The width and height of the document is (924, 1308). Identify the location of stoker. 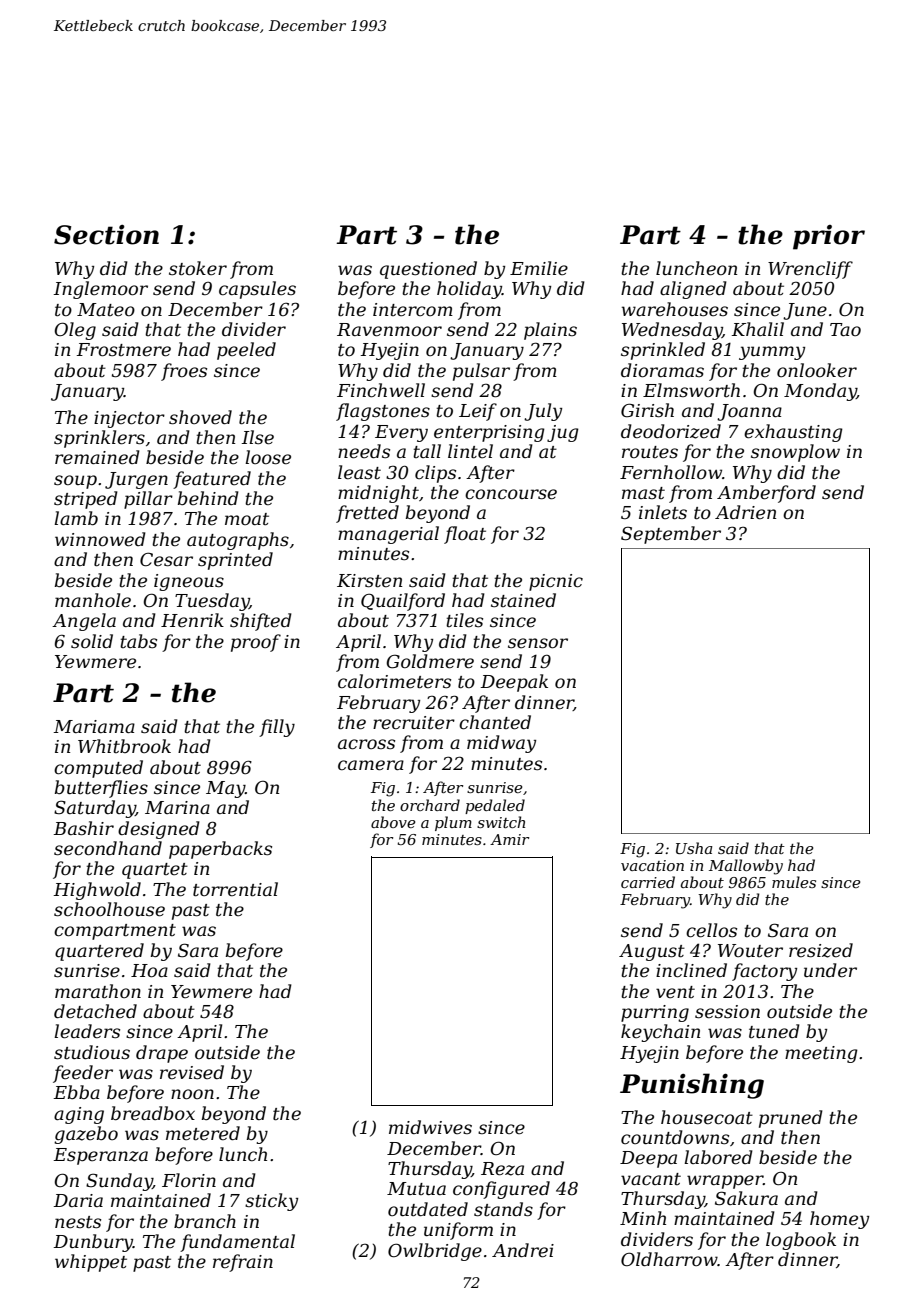
(198, 268).
